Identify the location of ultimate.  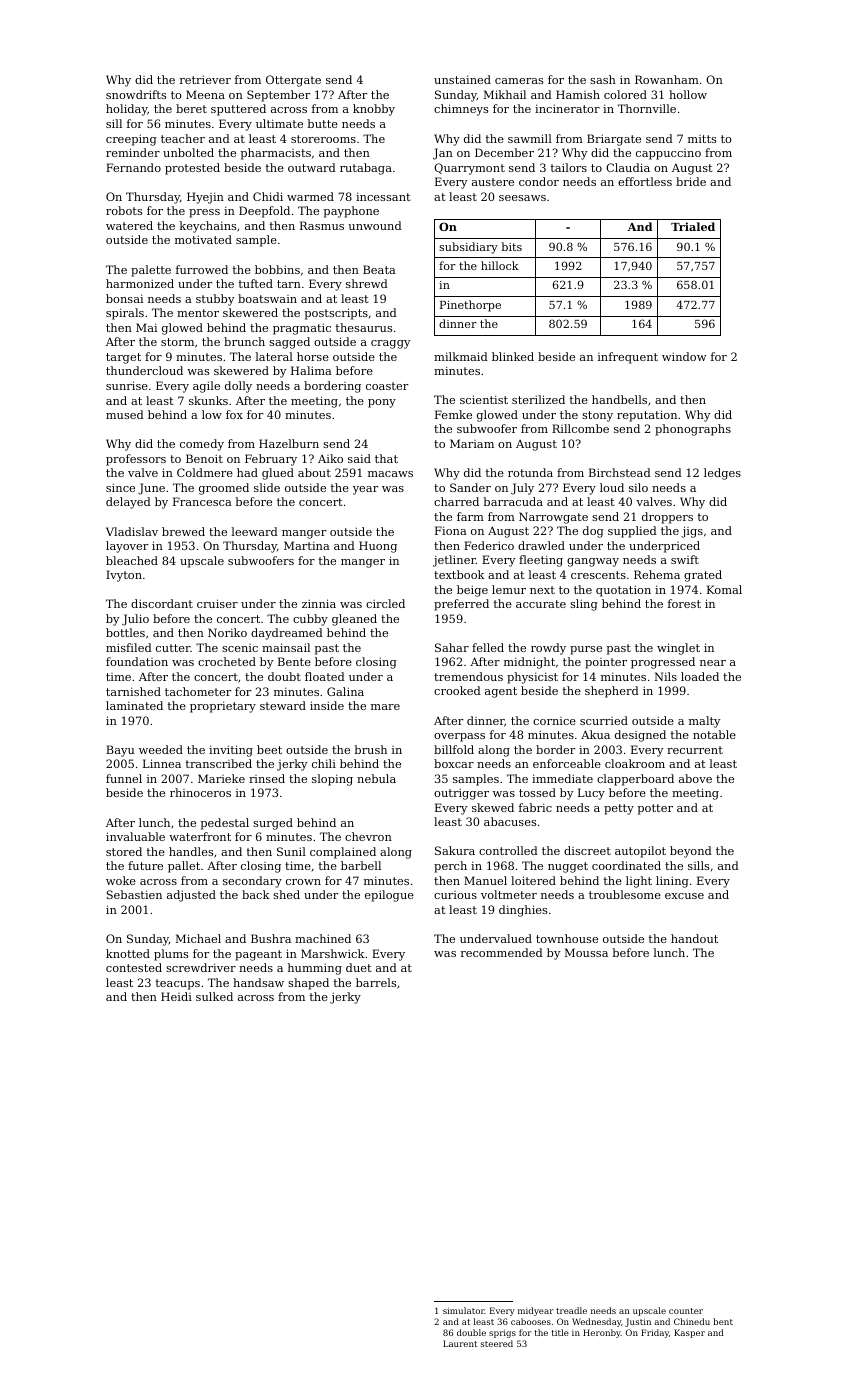
(279, 123).
